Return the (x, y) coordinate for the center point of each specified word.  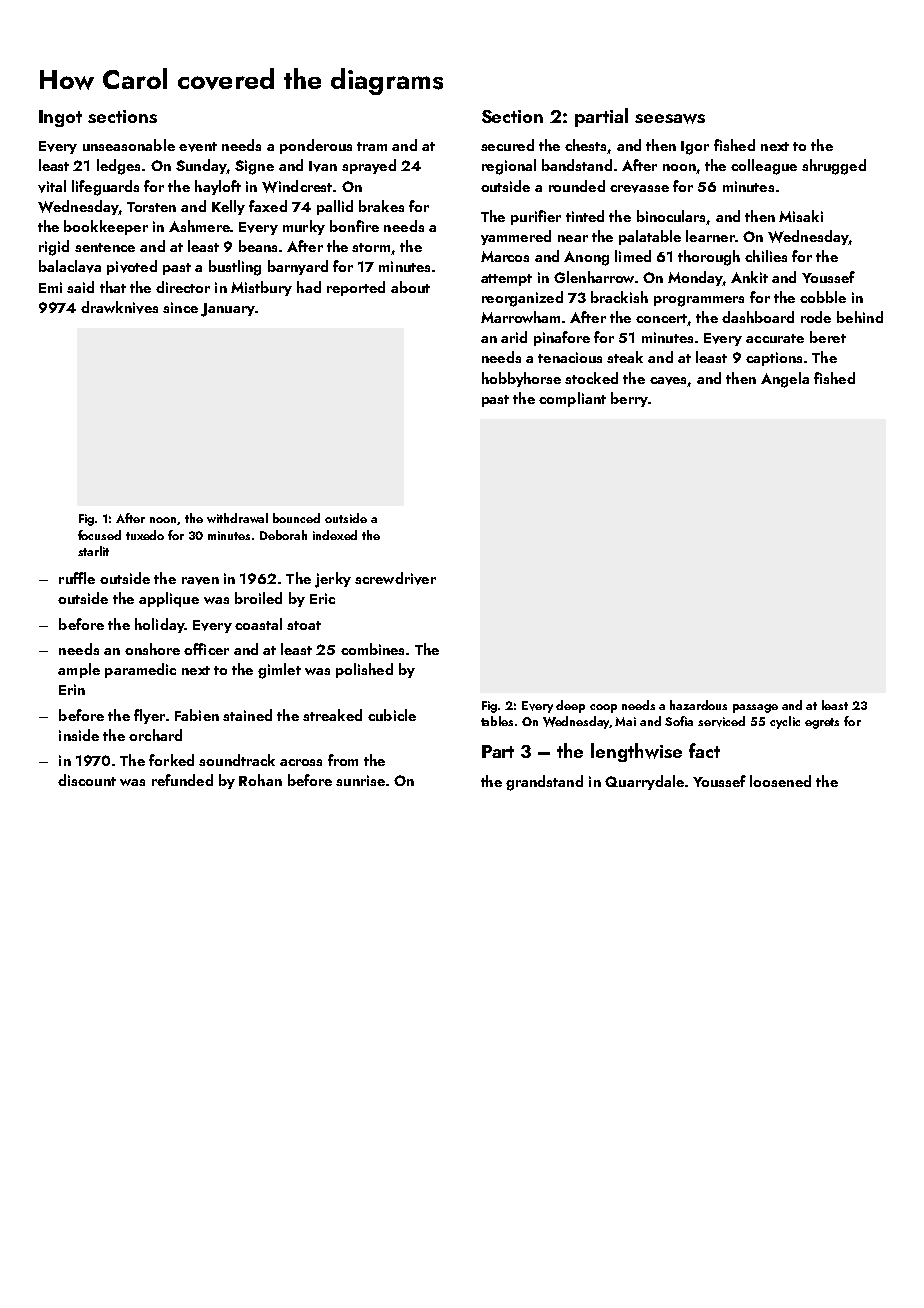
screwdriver (395, 578)
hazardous (698, 705)
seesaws (670, 119)
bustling (235, 268)
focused (99, 535)
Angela (785, 380)
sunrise (360, 780)
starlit (93, 551)
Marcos (505, 256)
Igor (695, 148)
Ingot (60, 118)
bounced (296, 518)
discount (87, 780)
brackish (619, 297)
